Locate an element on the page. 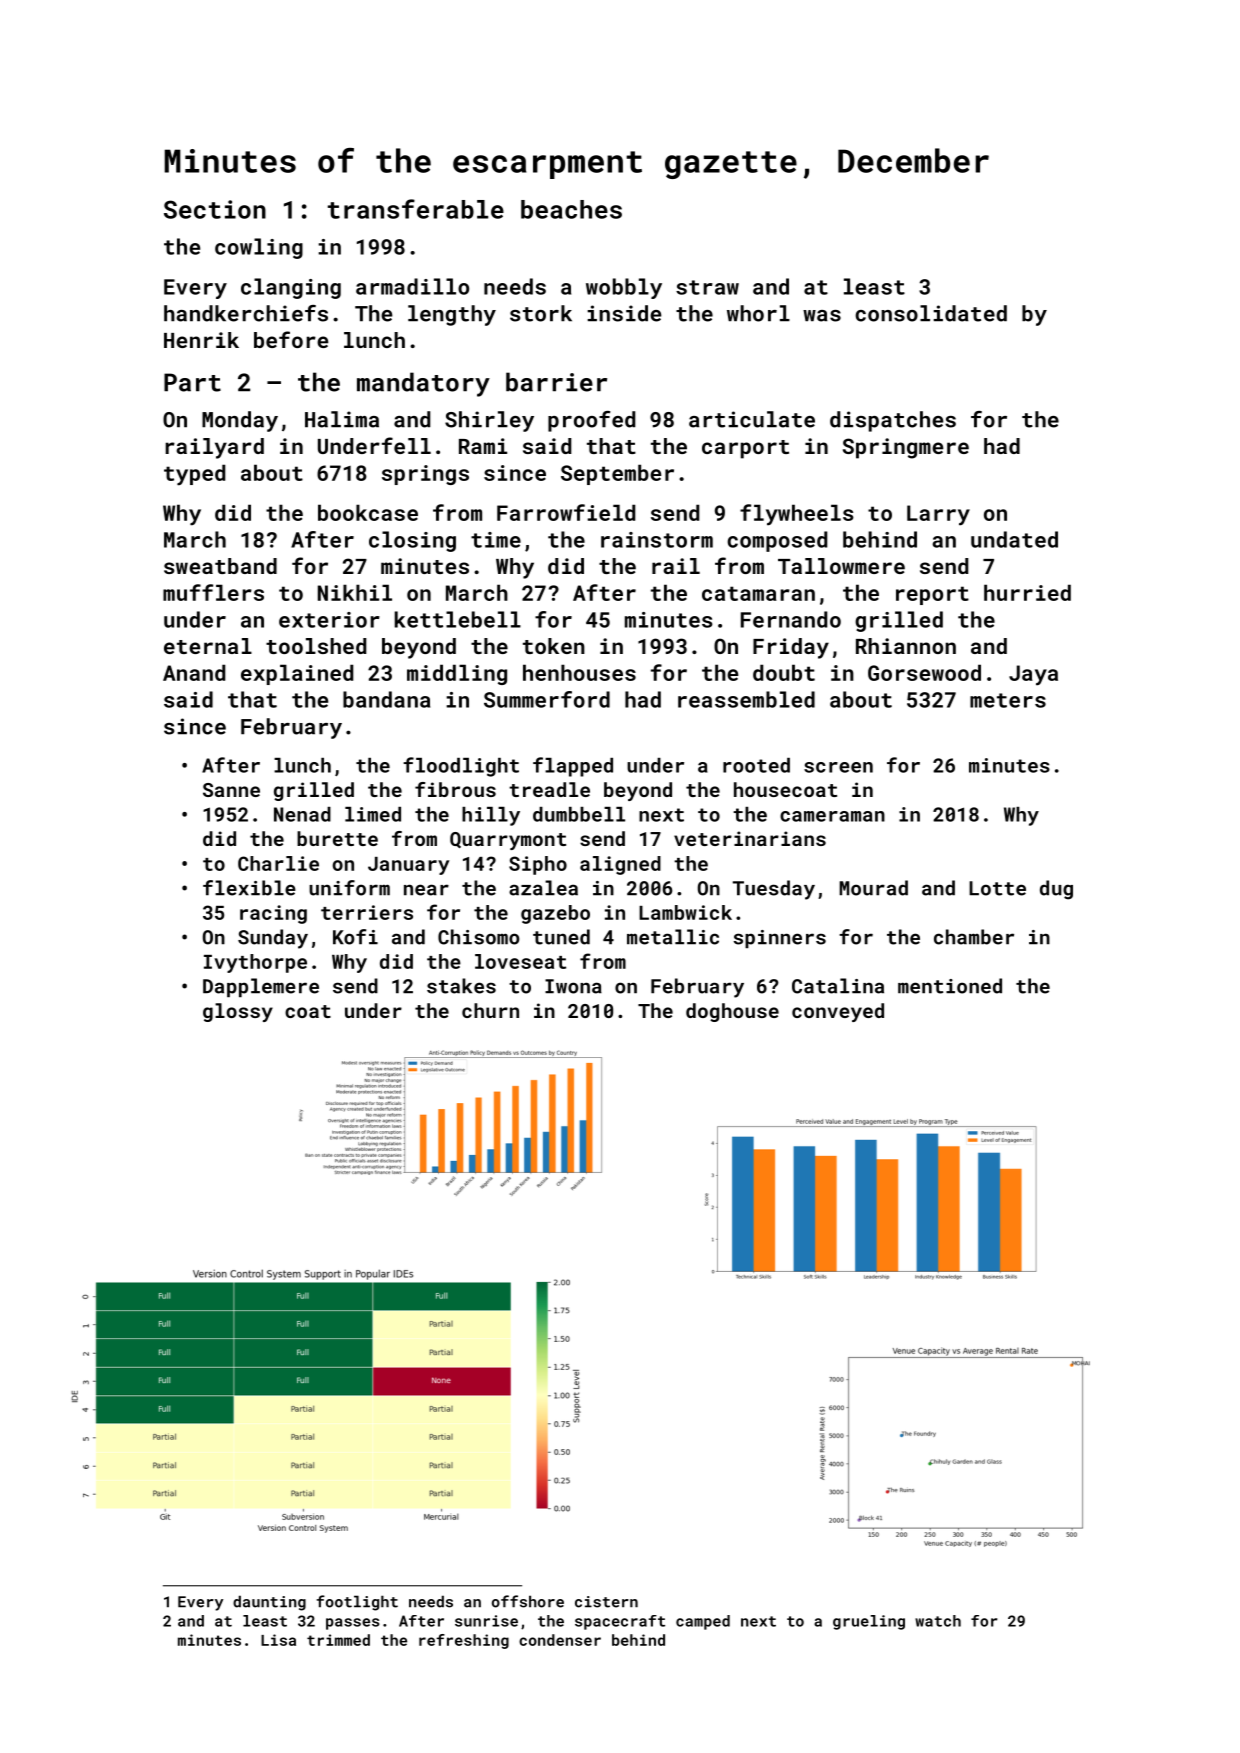 This image has height=1753, width=1240. flywheels is located at coordinates (797, 515).
